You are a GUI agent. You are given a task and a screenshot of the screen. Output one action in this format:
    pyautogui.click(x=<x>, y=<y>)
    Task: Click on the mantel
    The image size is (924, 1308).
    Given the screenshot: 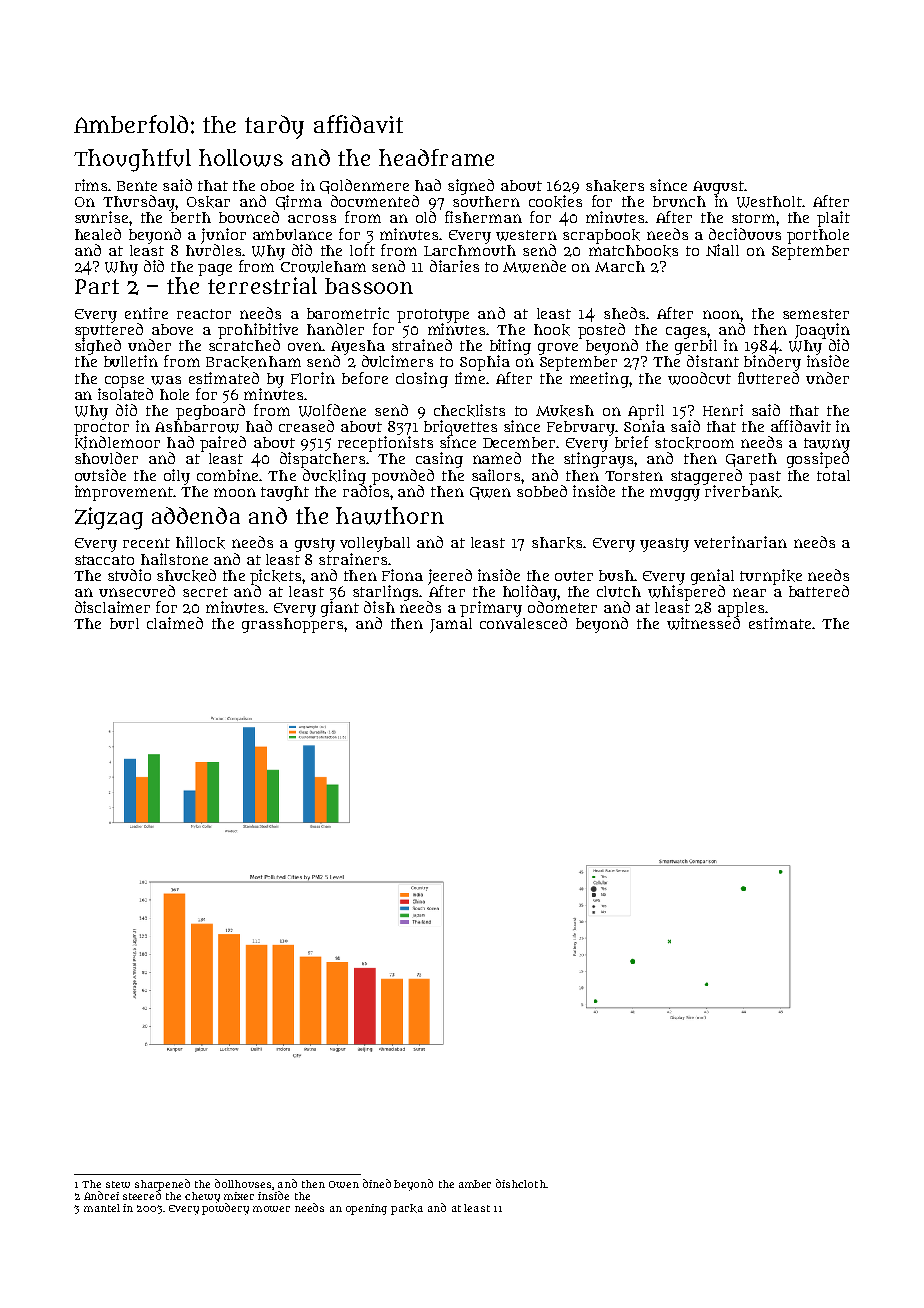 What is the action you would take?
    pyautogui.click(x=102, y=1208)
